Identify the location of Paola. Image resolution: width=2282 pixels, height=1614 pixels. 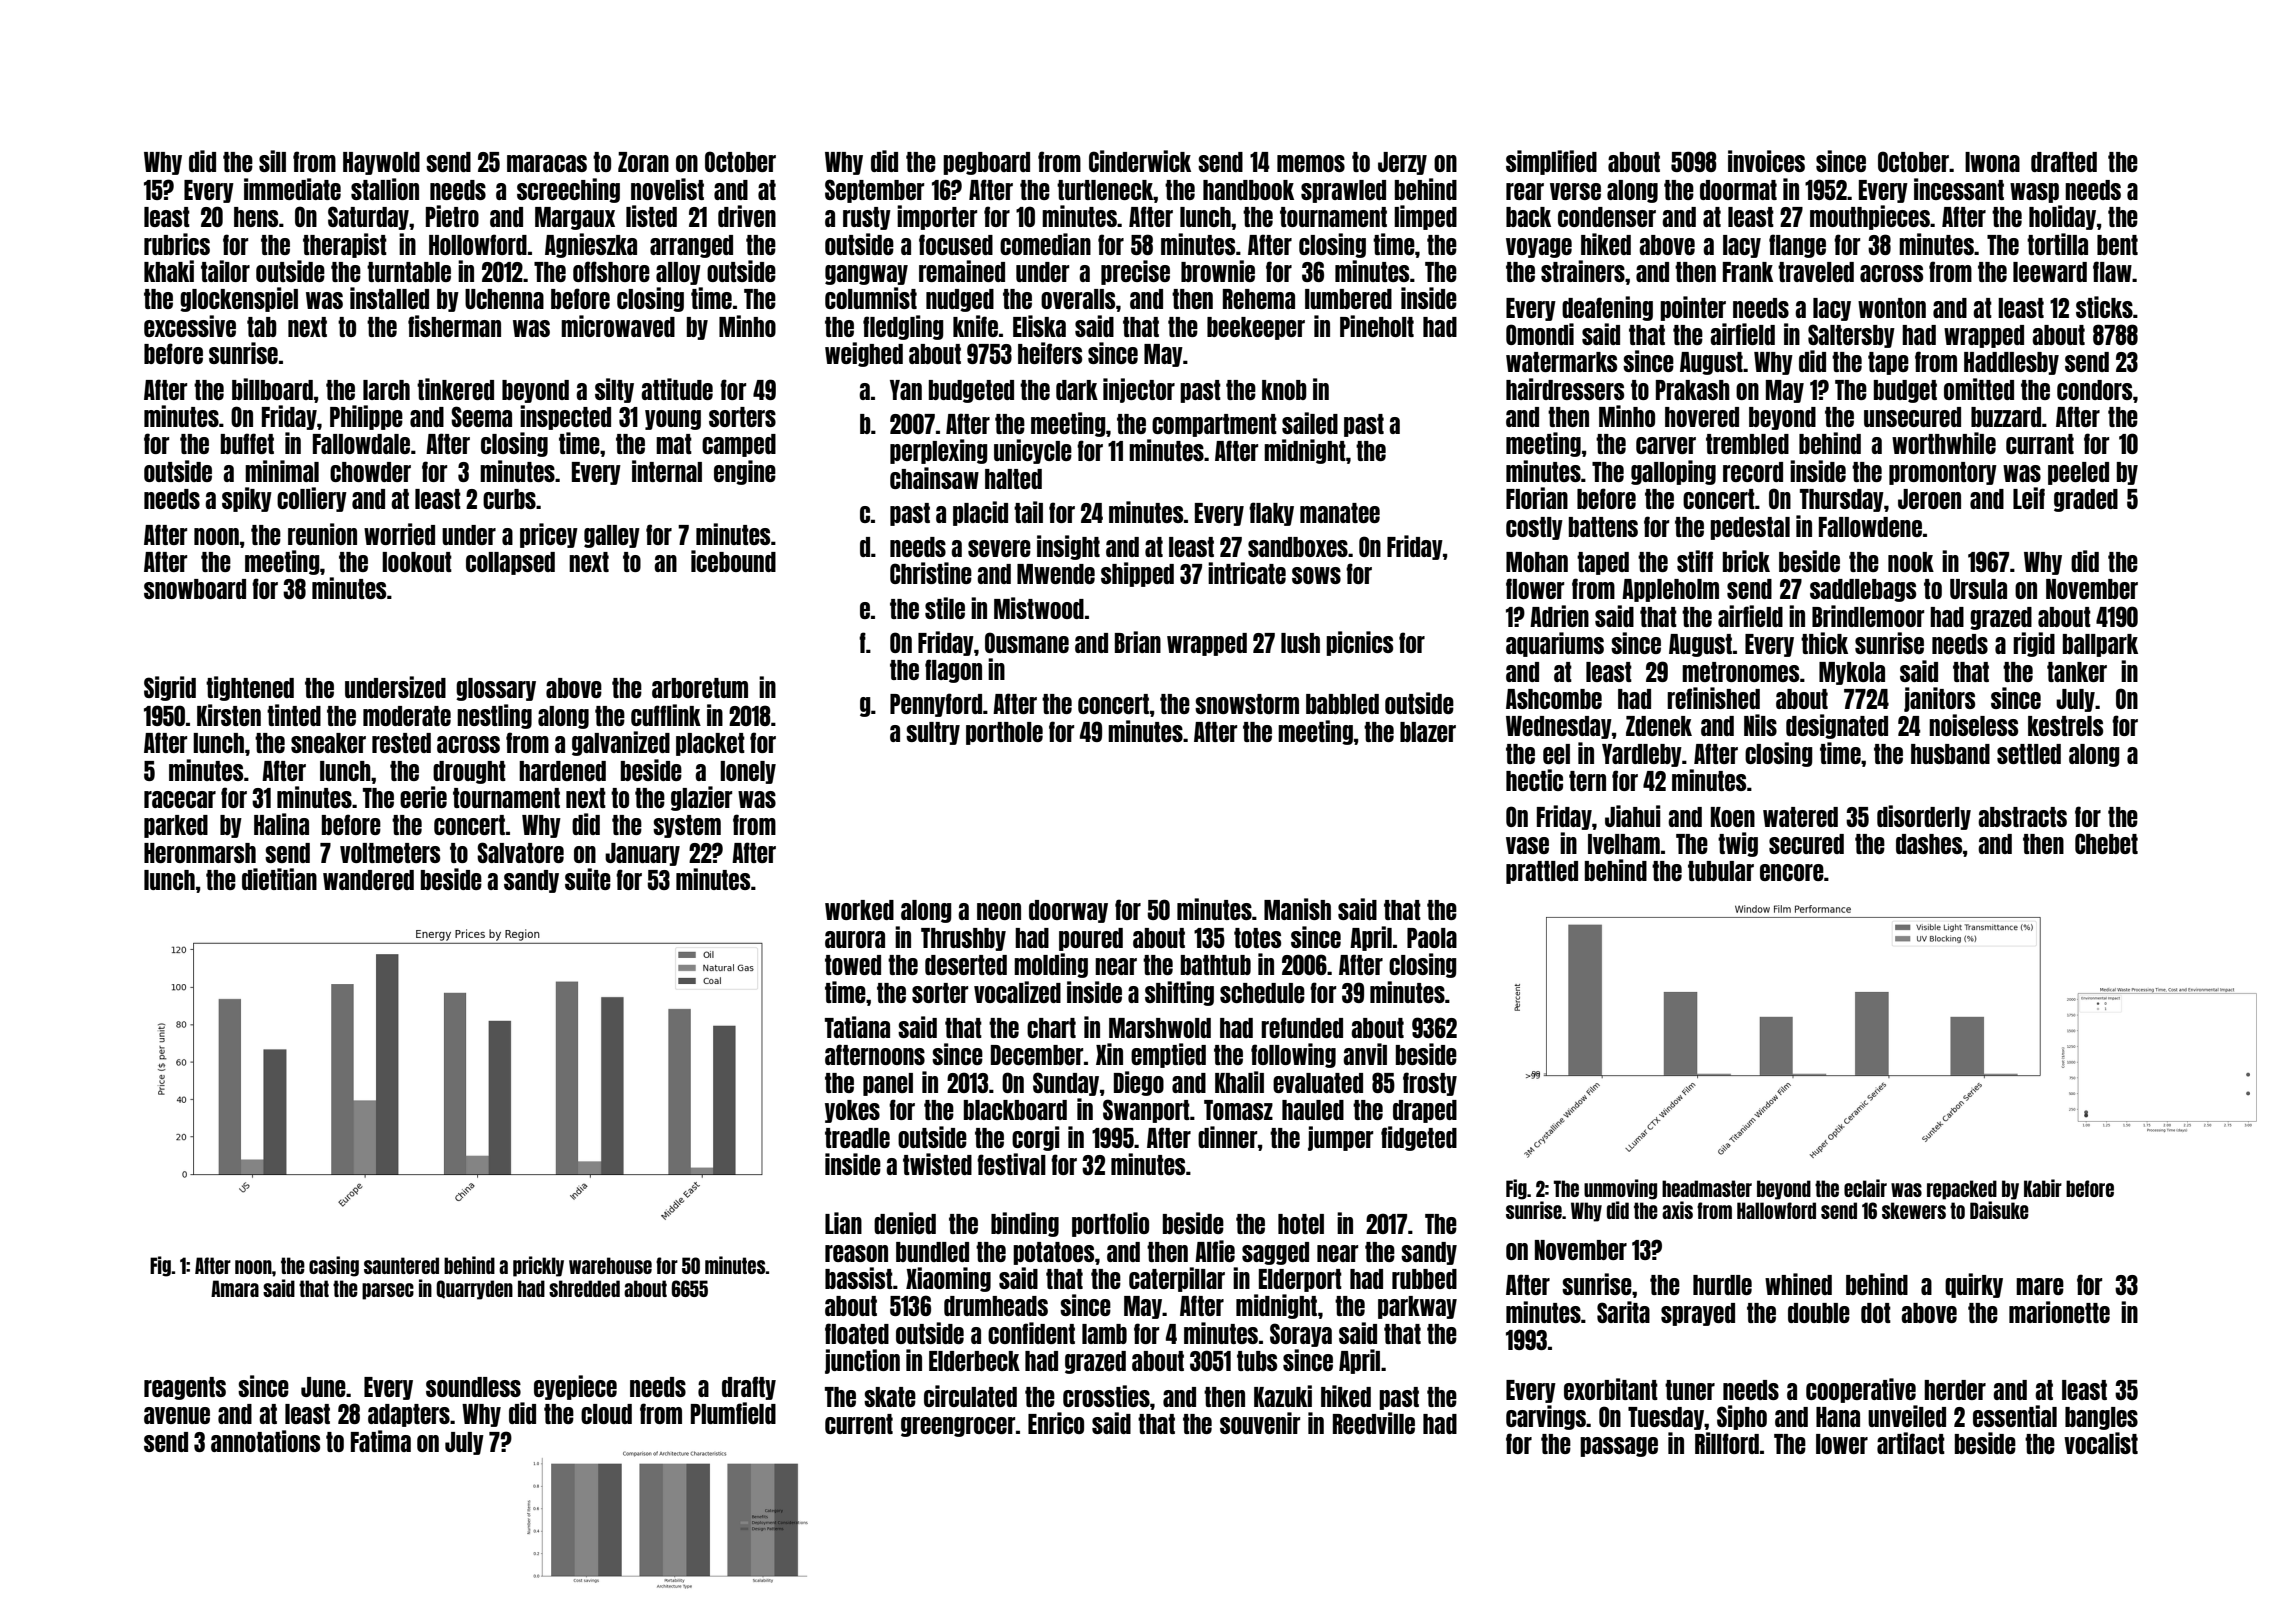
(1432, 938).
